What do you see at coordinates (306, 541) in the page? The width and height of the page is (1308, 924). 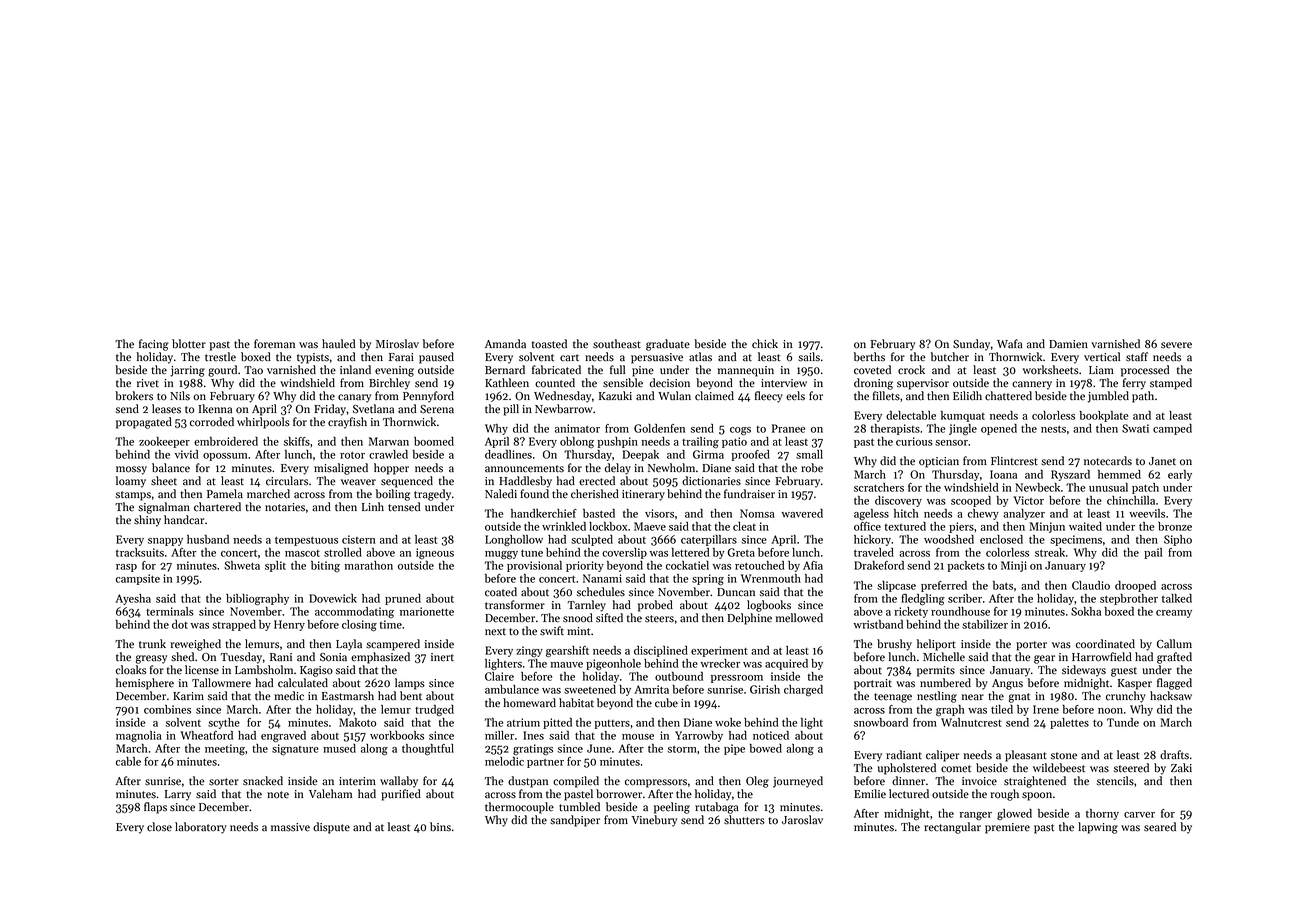 I see `tempestuous` at bounding box center [306, 541].
